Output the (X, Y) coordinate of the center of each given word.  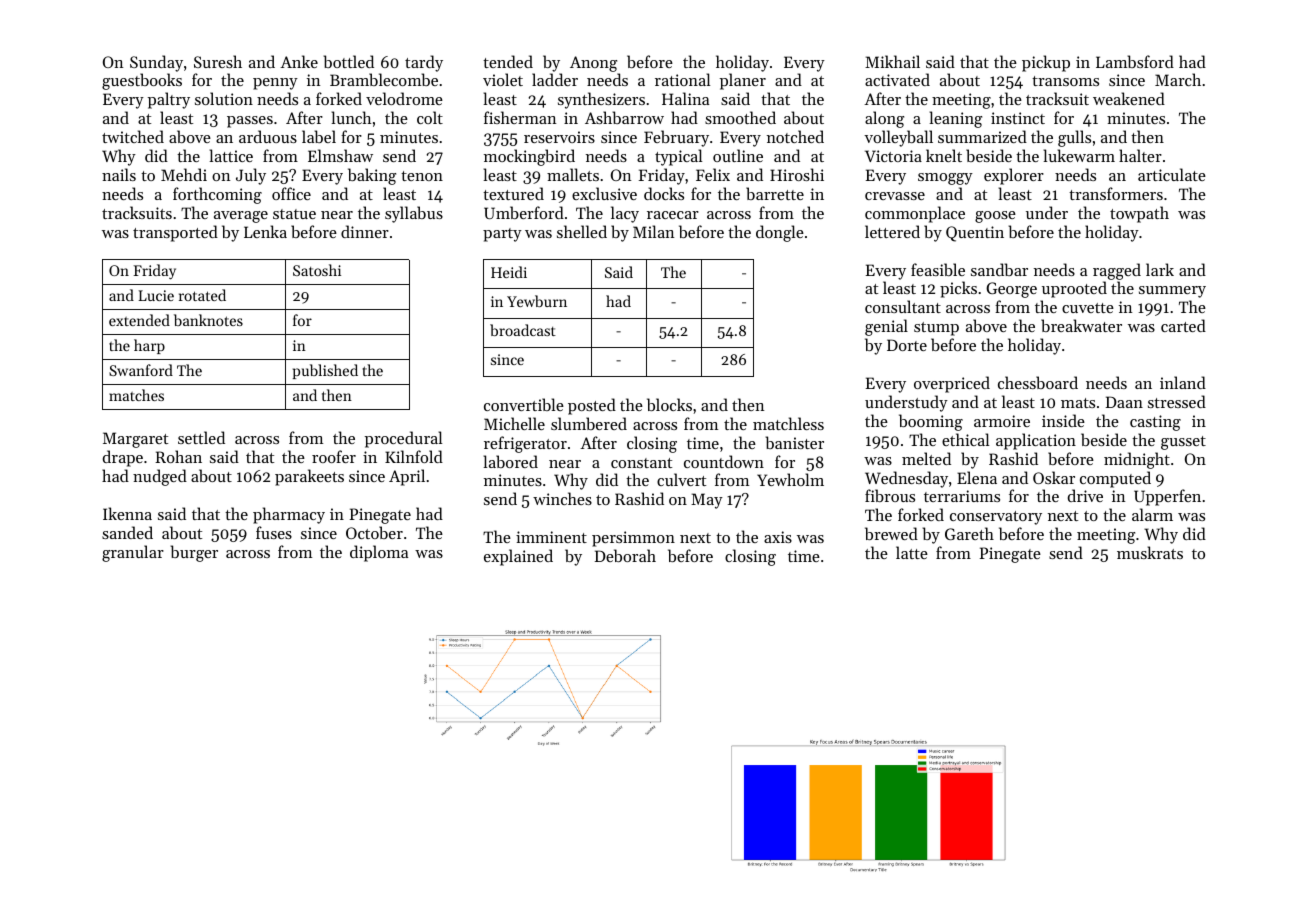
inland (1183, 382)
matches (136, 395)
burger (194, 553)
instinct (1018, 118)
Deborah (625, 555)
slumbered (589, 423)
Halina (685, 98)
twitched (133, 136)
